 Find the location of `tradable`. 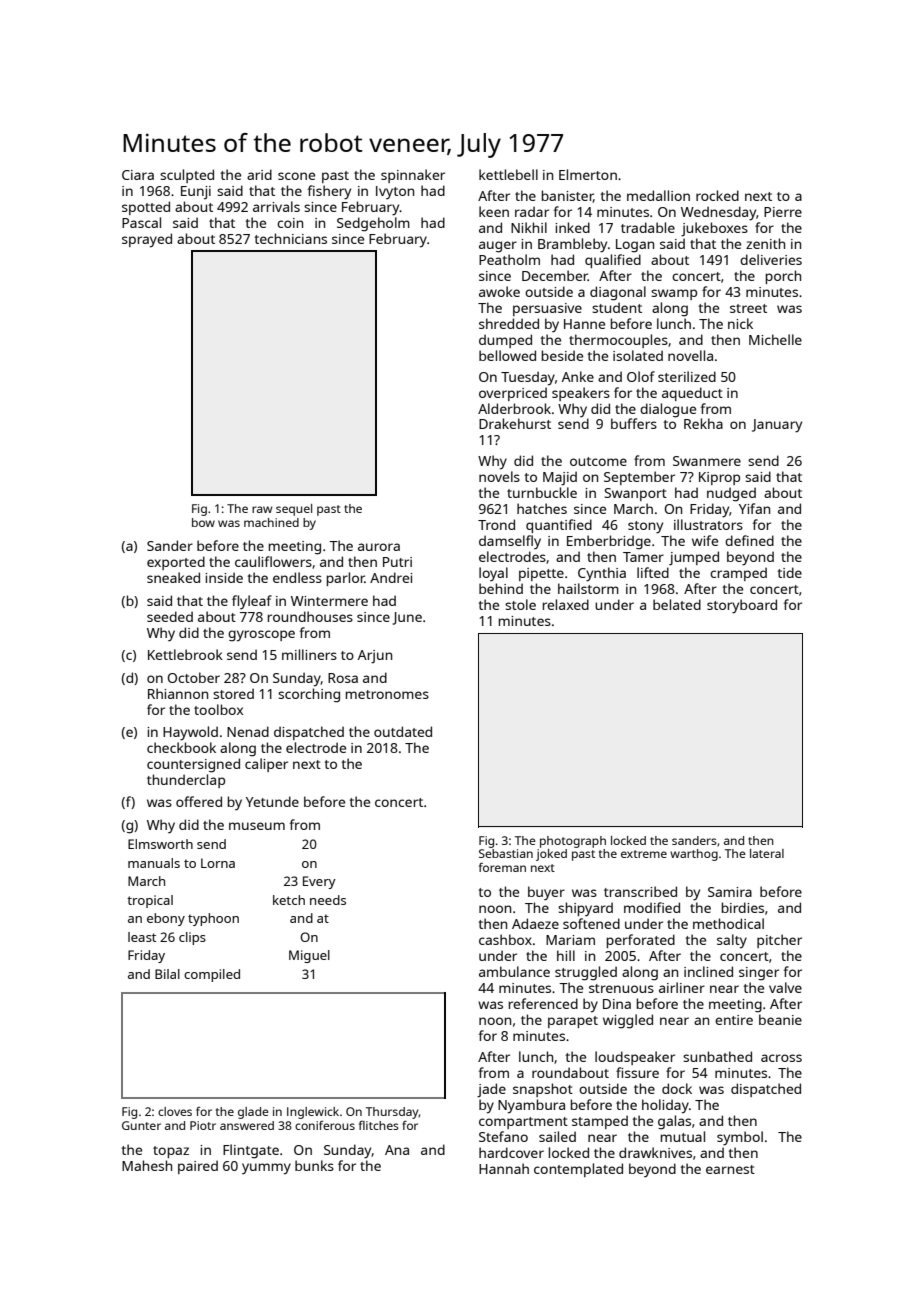

tradable is located at coordinates (648, 227).
